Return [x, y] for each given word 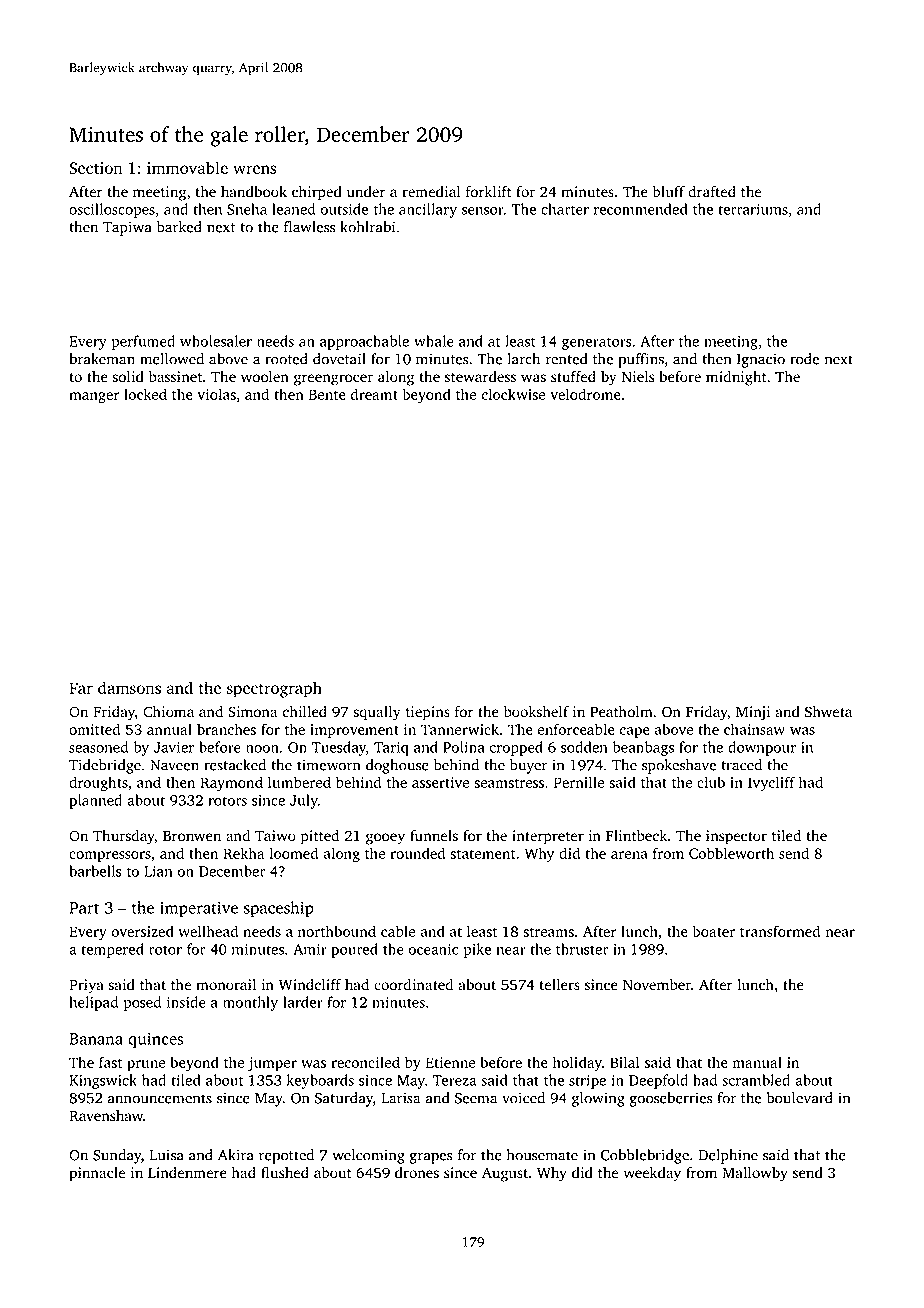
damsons [129, 687]
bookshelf [536, 712]
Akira [236, 1155]
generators [596, 343]
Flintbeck [636, 835]
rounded [417, 853]
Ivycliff [771, 783]
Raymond [231, 783]
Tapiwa [127, 228]
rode [804, 359]
